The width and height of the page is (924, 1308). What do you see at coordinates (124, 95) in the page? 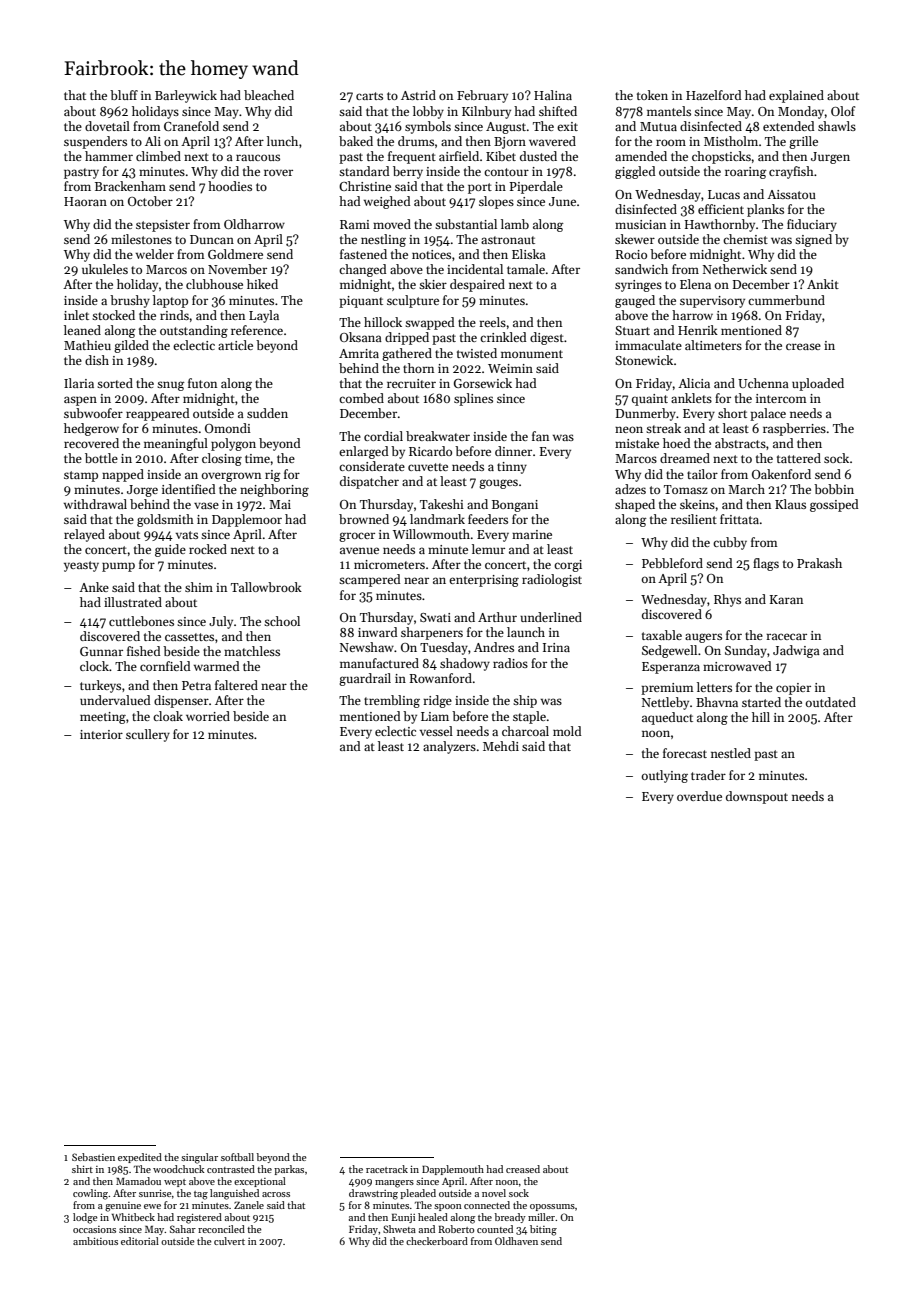
I see `bluff` at bounding box center [124, 95].
